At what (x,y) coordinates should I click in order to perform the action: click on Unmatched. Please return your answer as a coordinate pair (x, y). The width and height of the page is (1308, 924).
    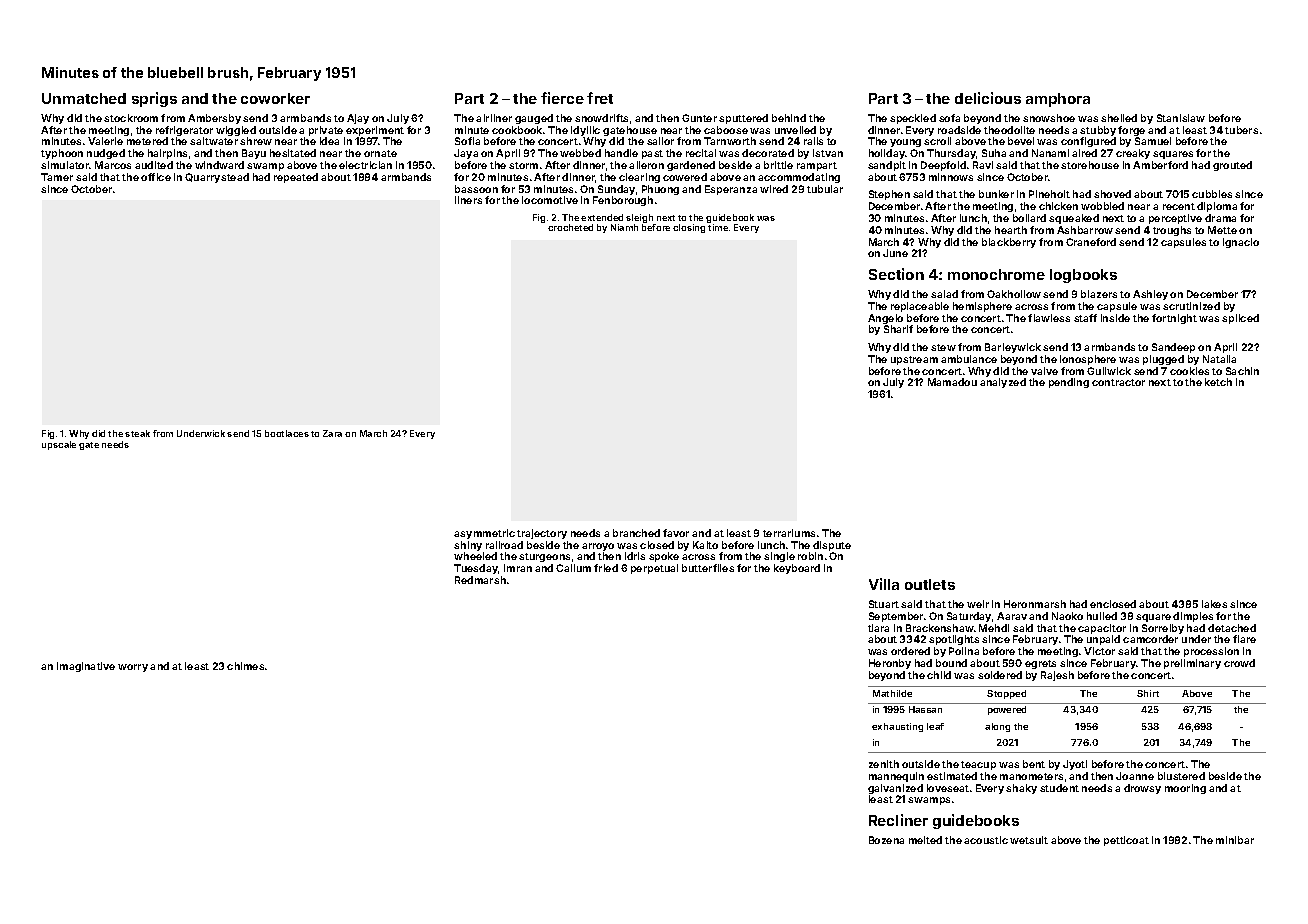
    Looking at the image, I should click on (84, 98).
